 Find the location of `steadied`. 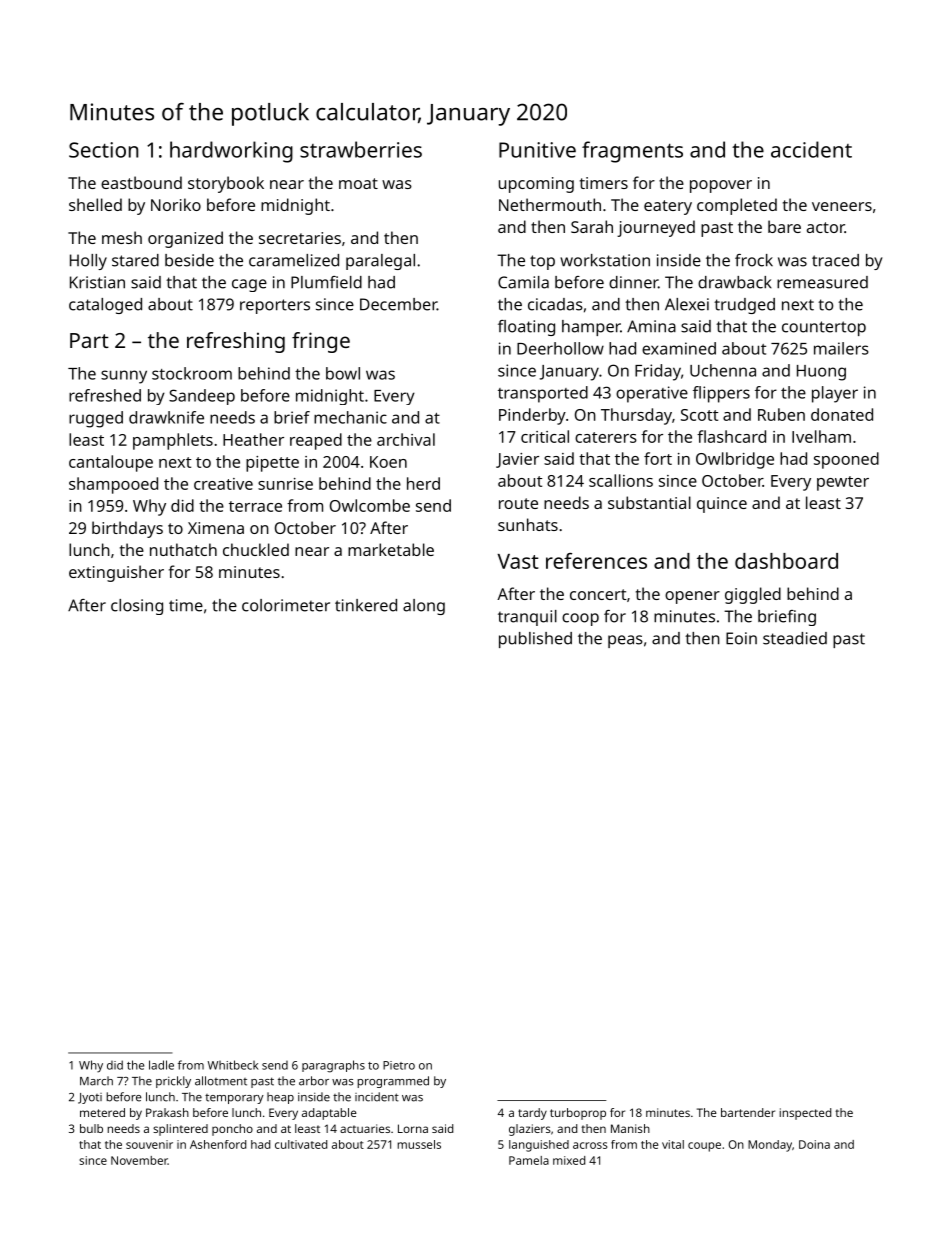

steadied is located at coordinates (795, 638).
